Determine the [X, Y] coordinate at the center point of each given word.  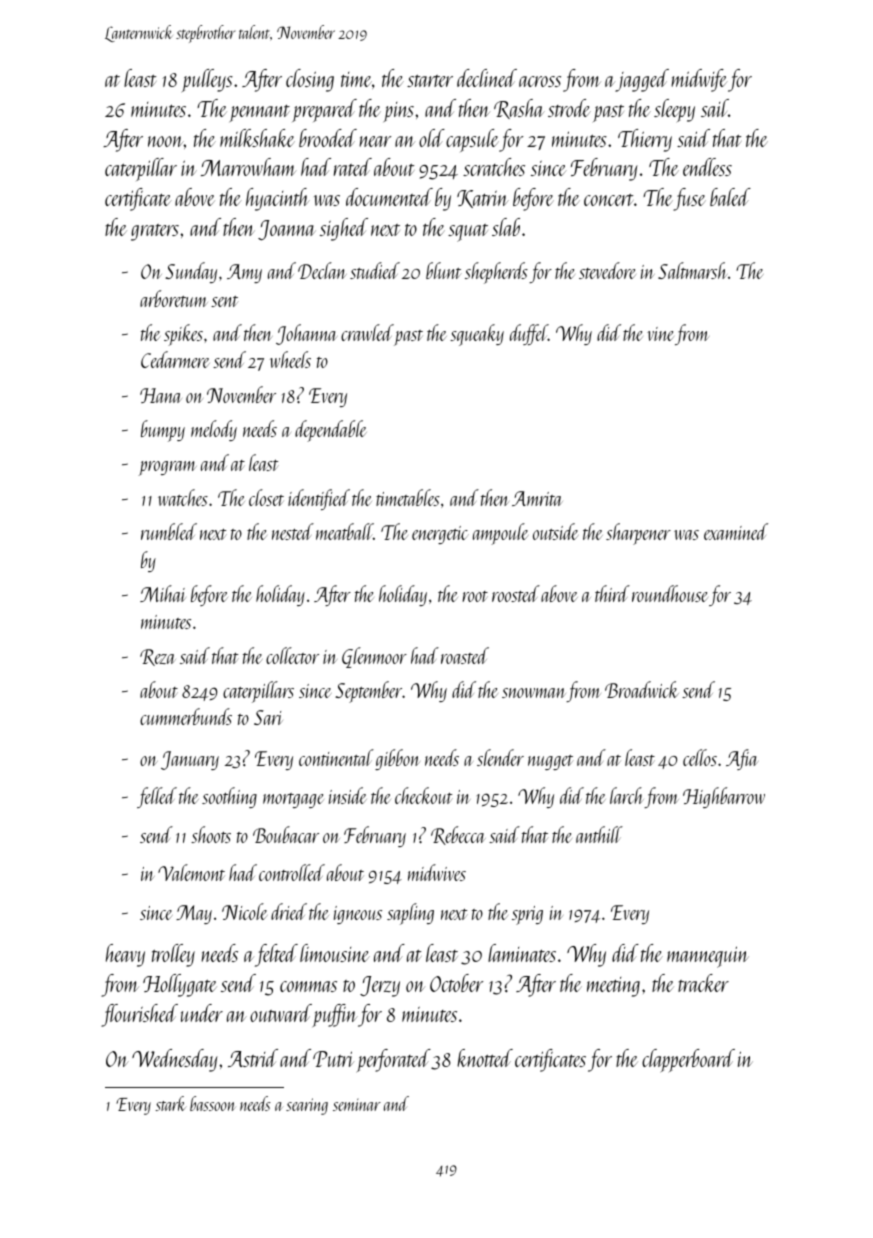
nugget [550, 762]
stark [171, 1103]
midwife [699, 80]
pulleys [207, 81]
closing [310, 80]
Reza [158, 657]
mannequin [708, 957]
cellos [700, 757]
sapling [410, 914]
